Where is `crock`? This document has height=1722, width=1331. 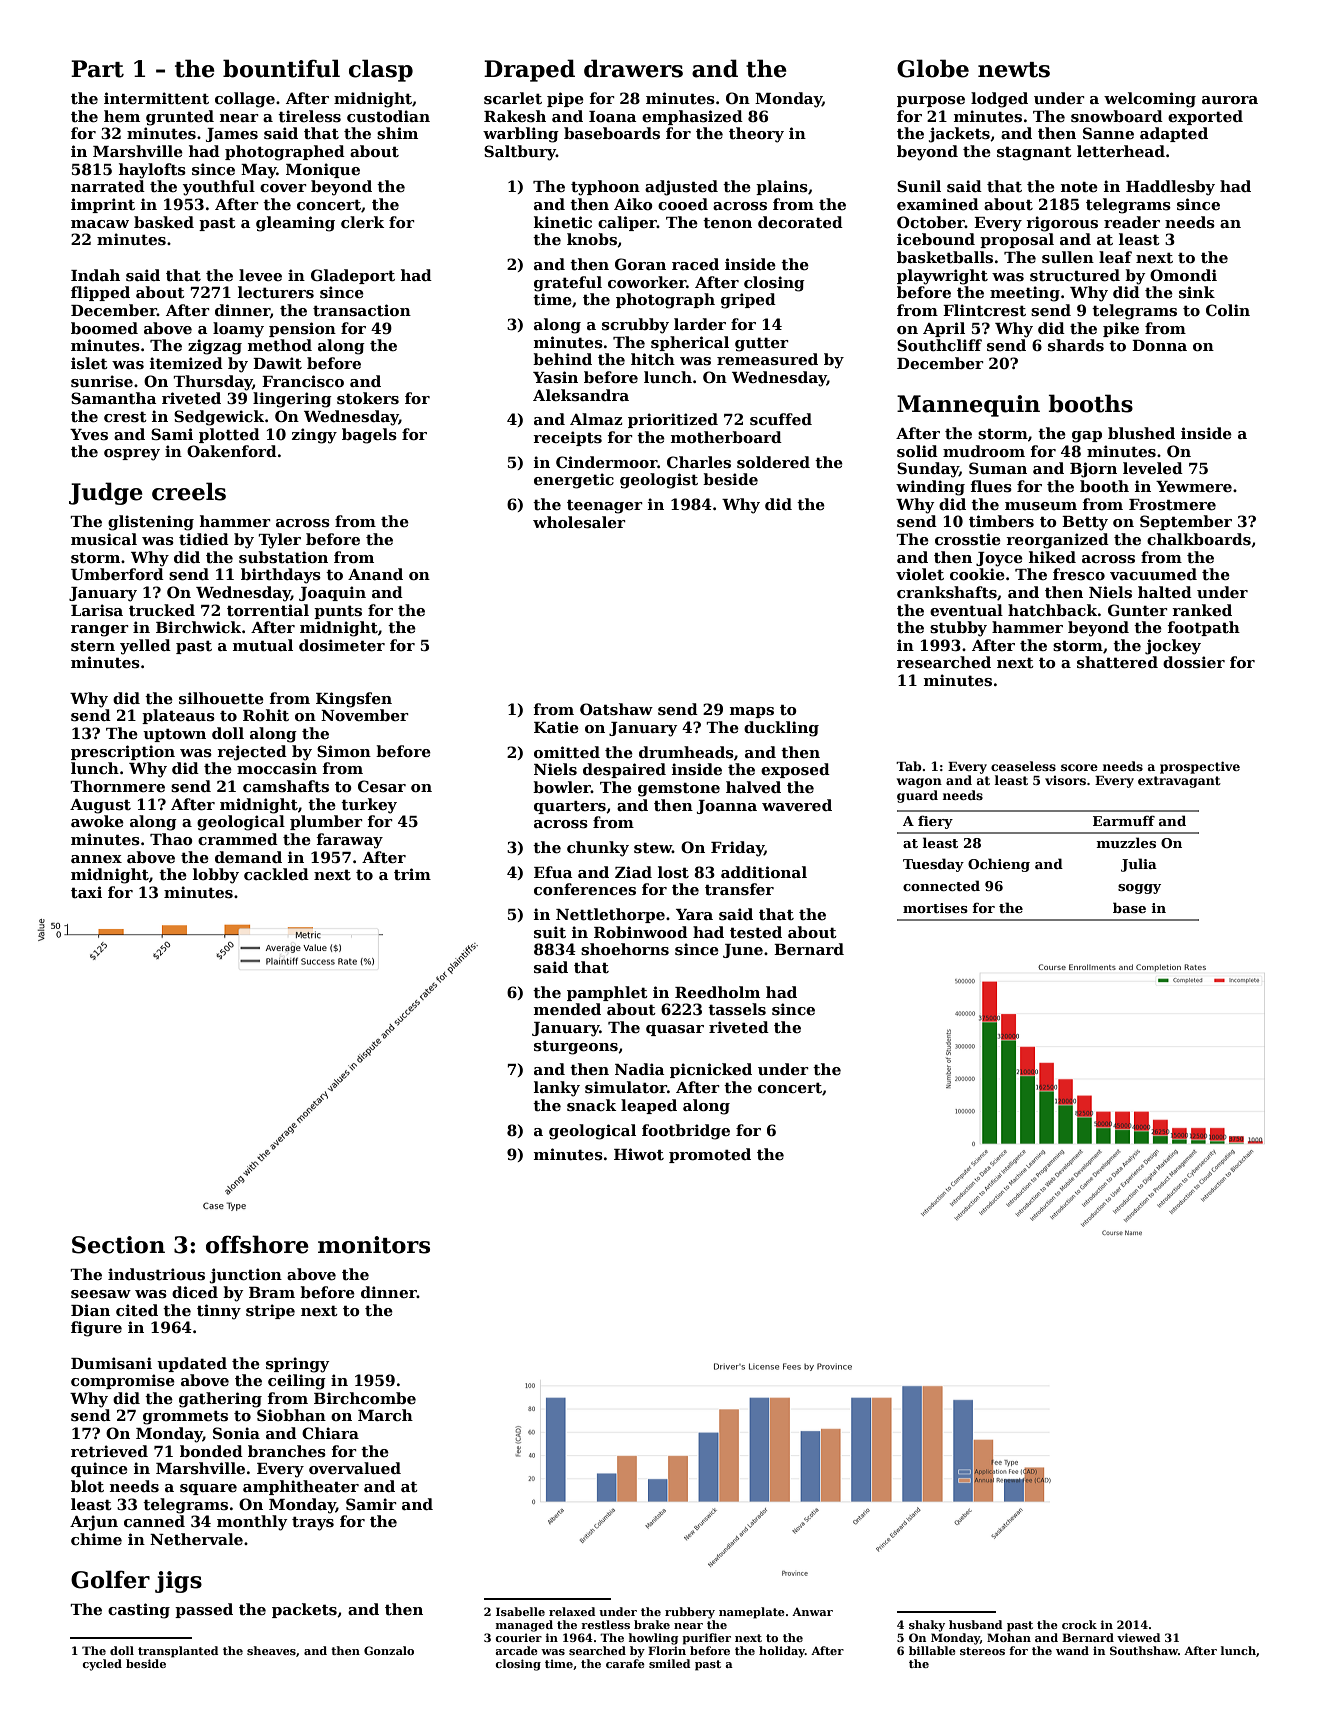
crock is located at coordinates (1079, 1624).
